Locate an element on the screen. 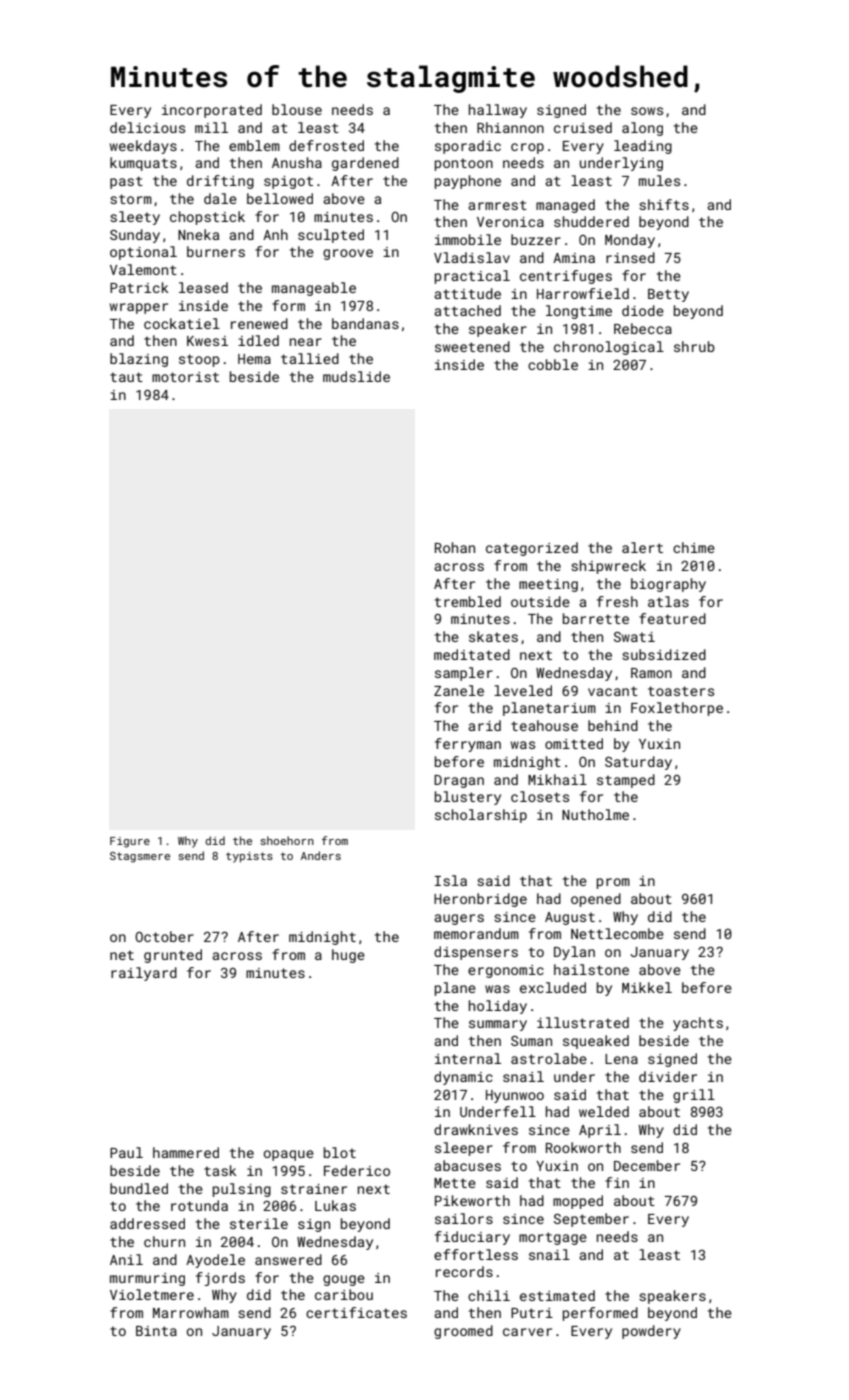  blouse is located at coordinates (297, 109).
